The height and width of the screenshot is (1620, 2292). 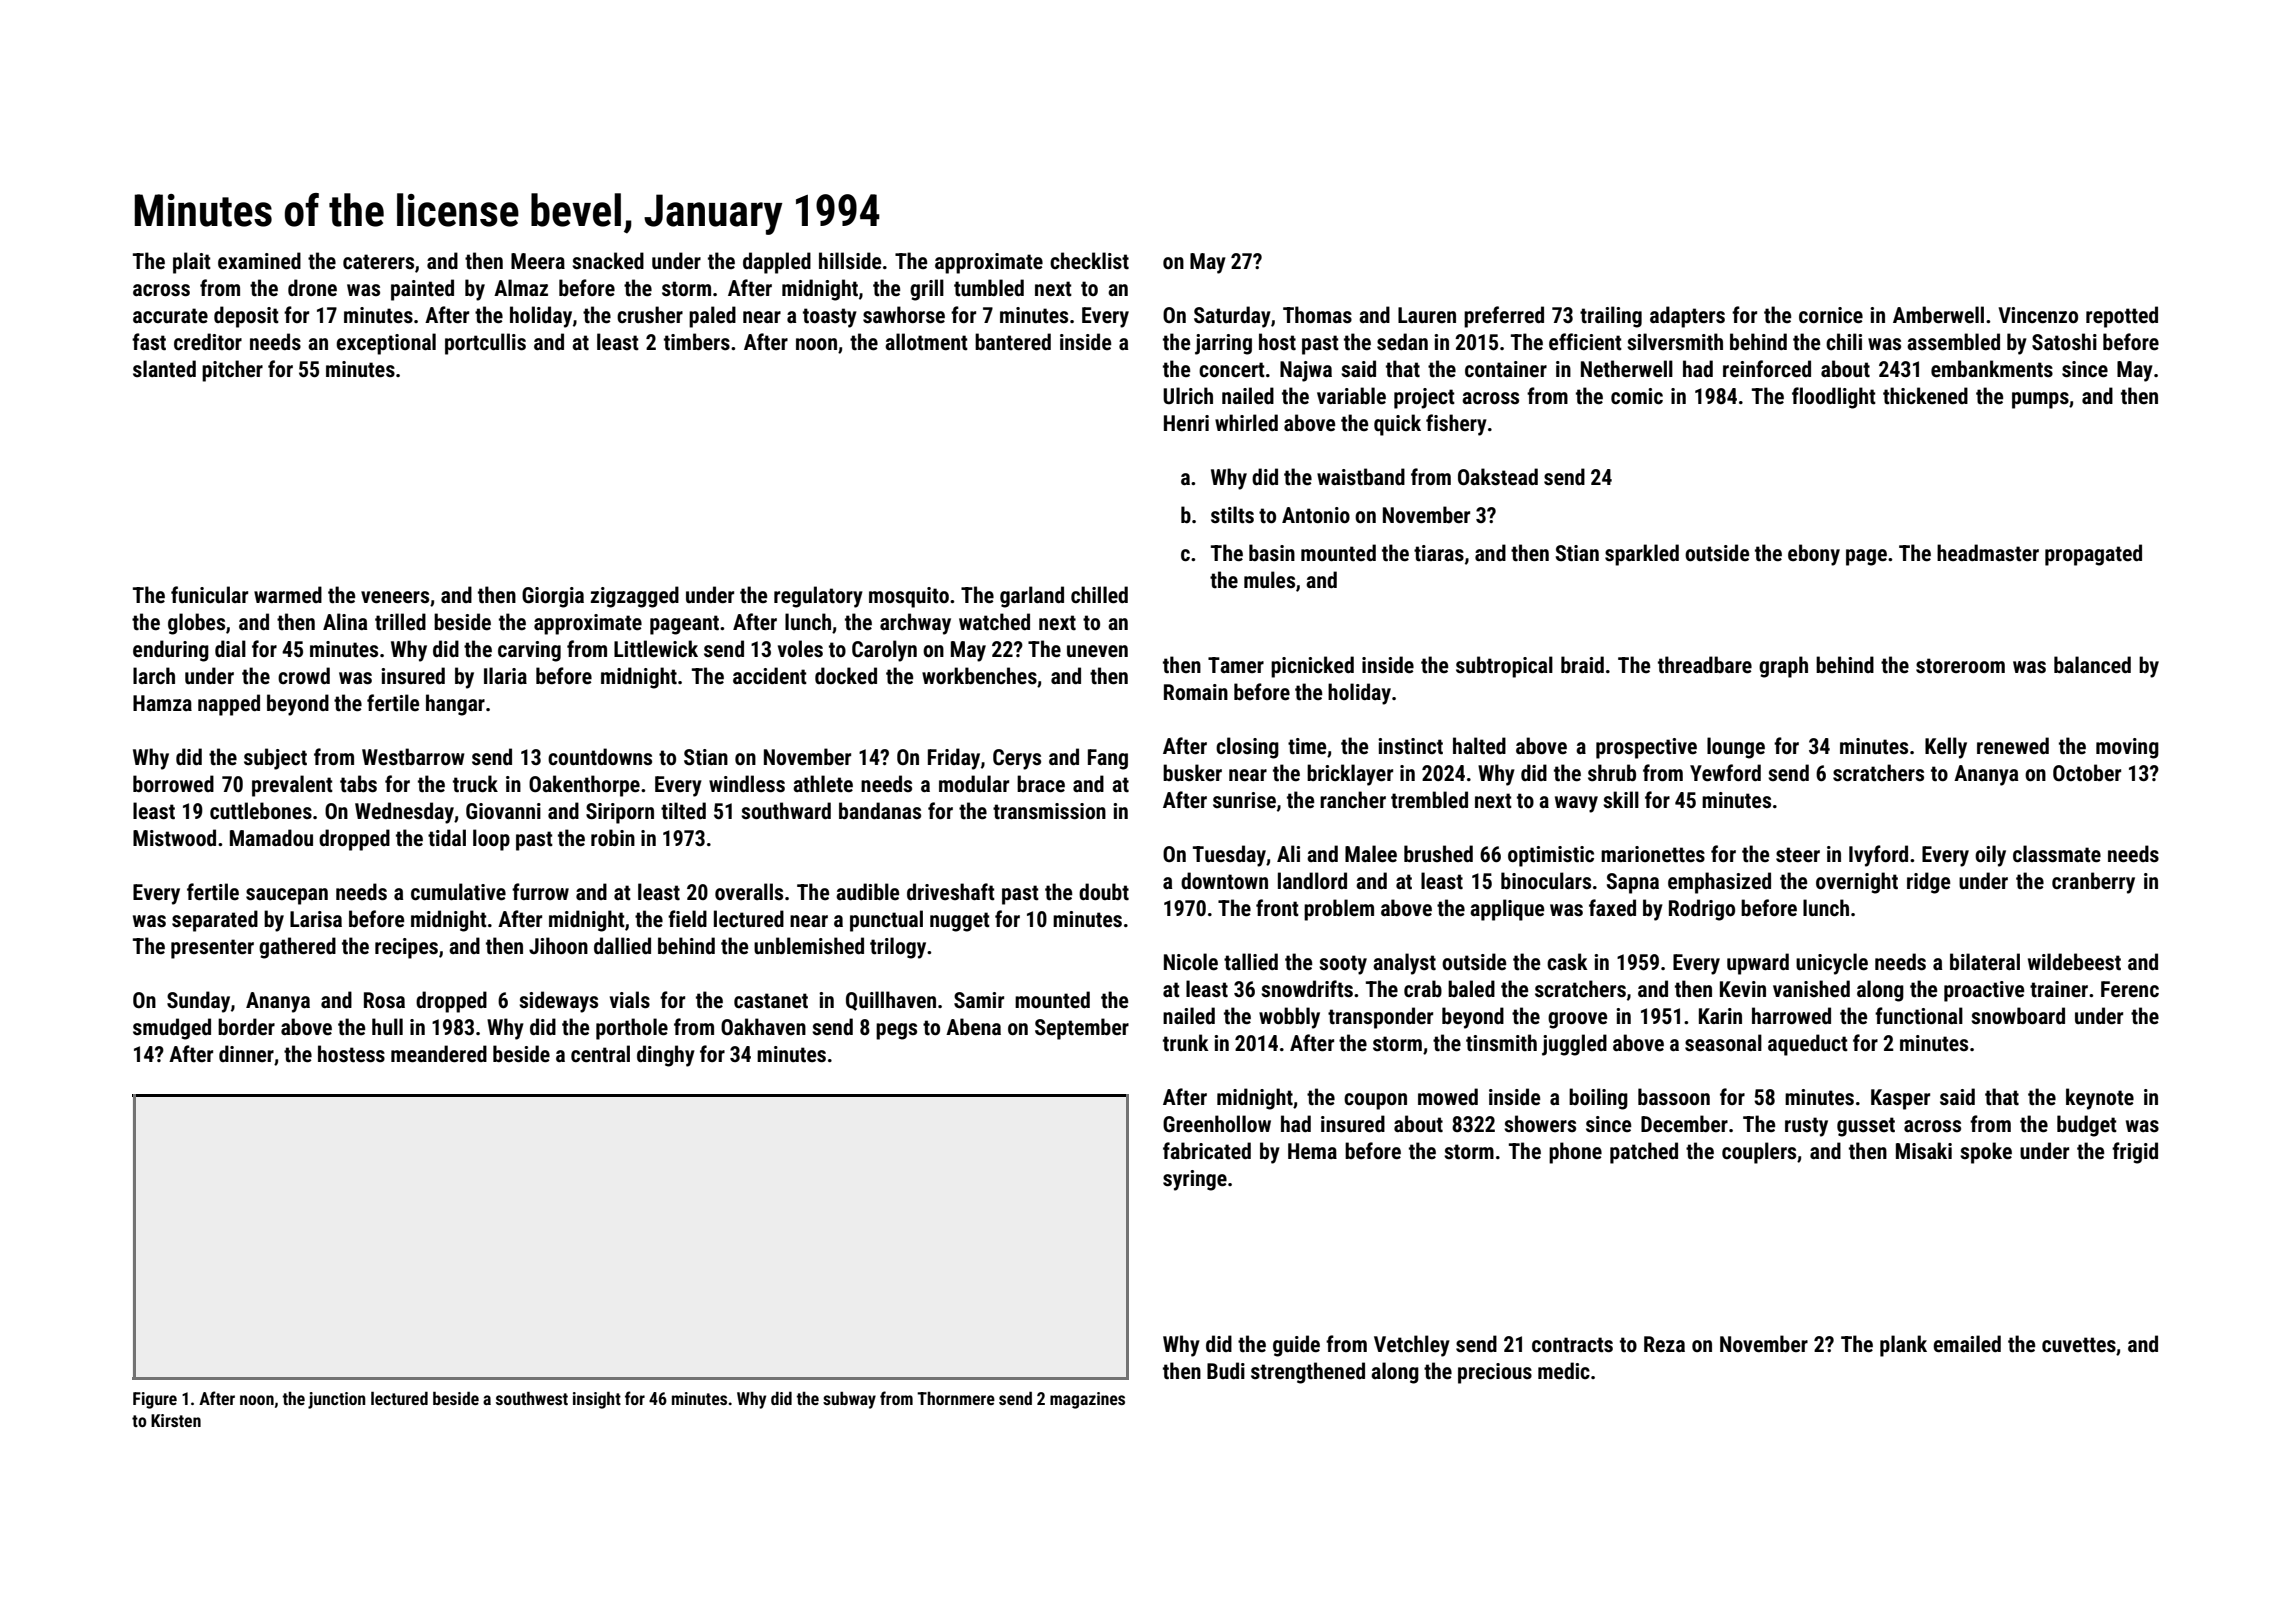 I want to click on crusher, so click(x=650, y=315).
